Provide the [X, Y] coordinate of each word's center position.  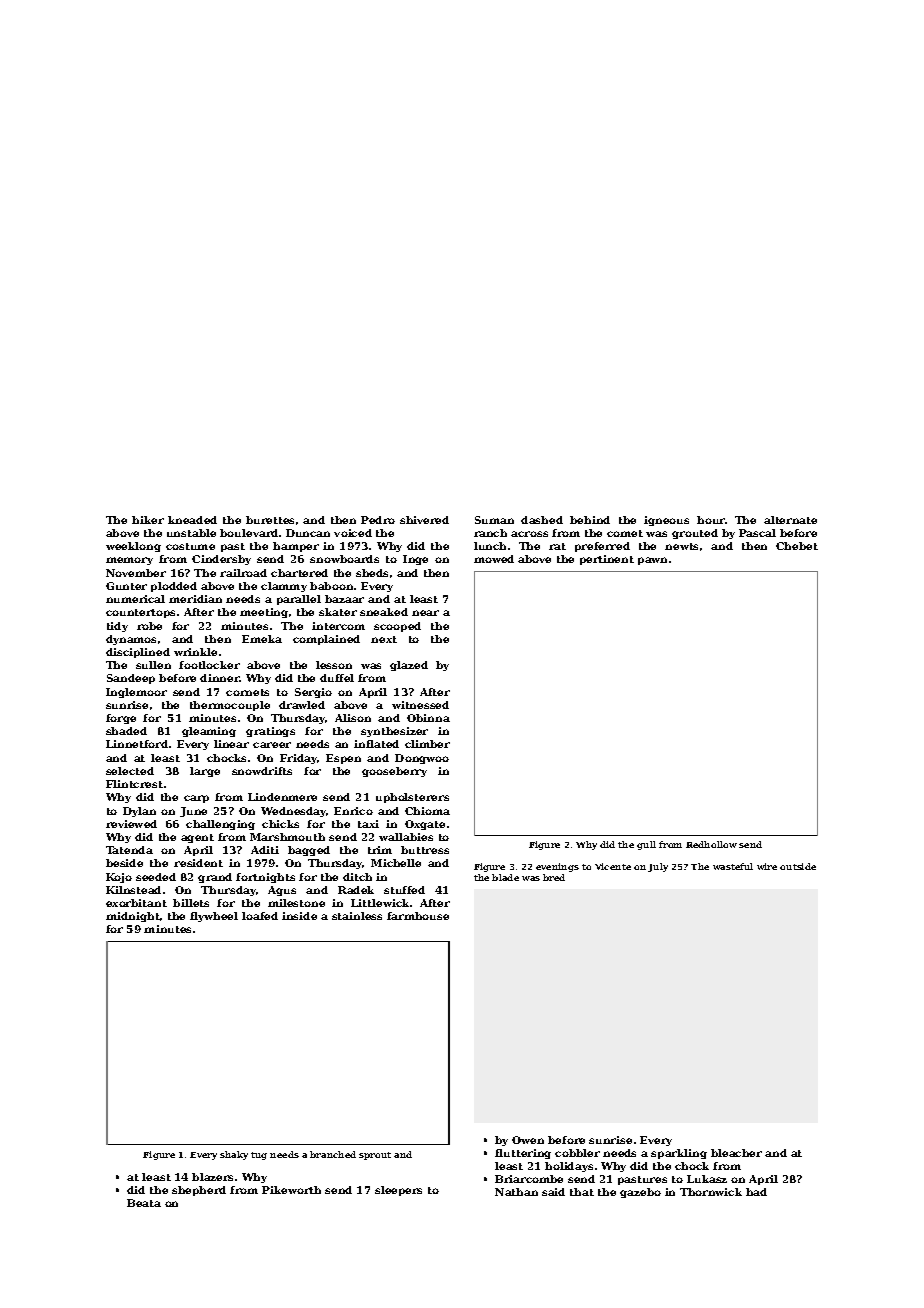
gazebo [640, 1193]
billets [191, 903]
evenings [557, 867]
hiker [148, 520]
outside [798, 866]
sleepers [398, 1191]
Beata [144, 1203]
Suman [494, 520]
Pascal [757, 533]
